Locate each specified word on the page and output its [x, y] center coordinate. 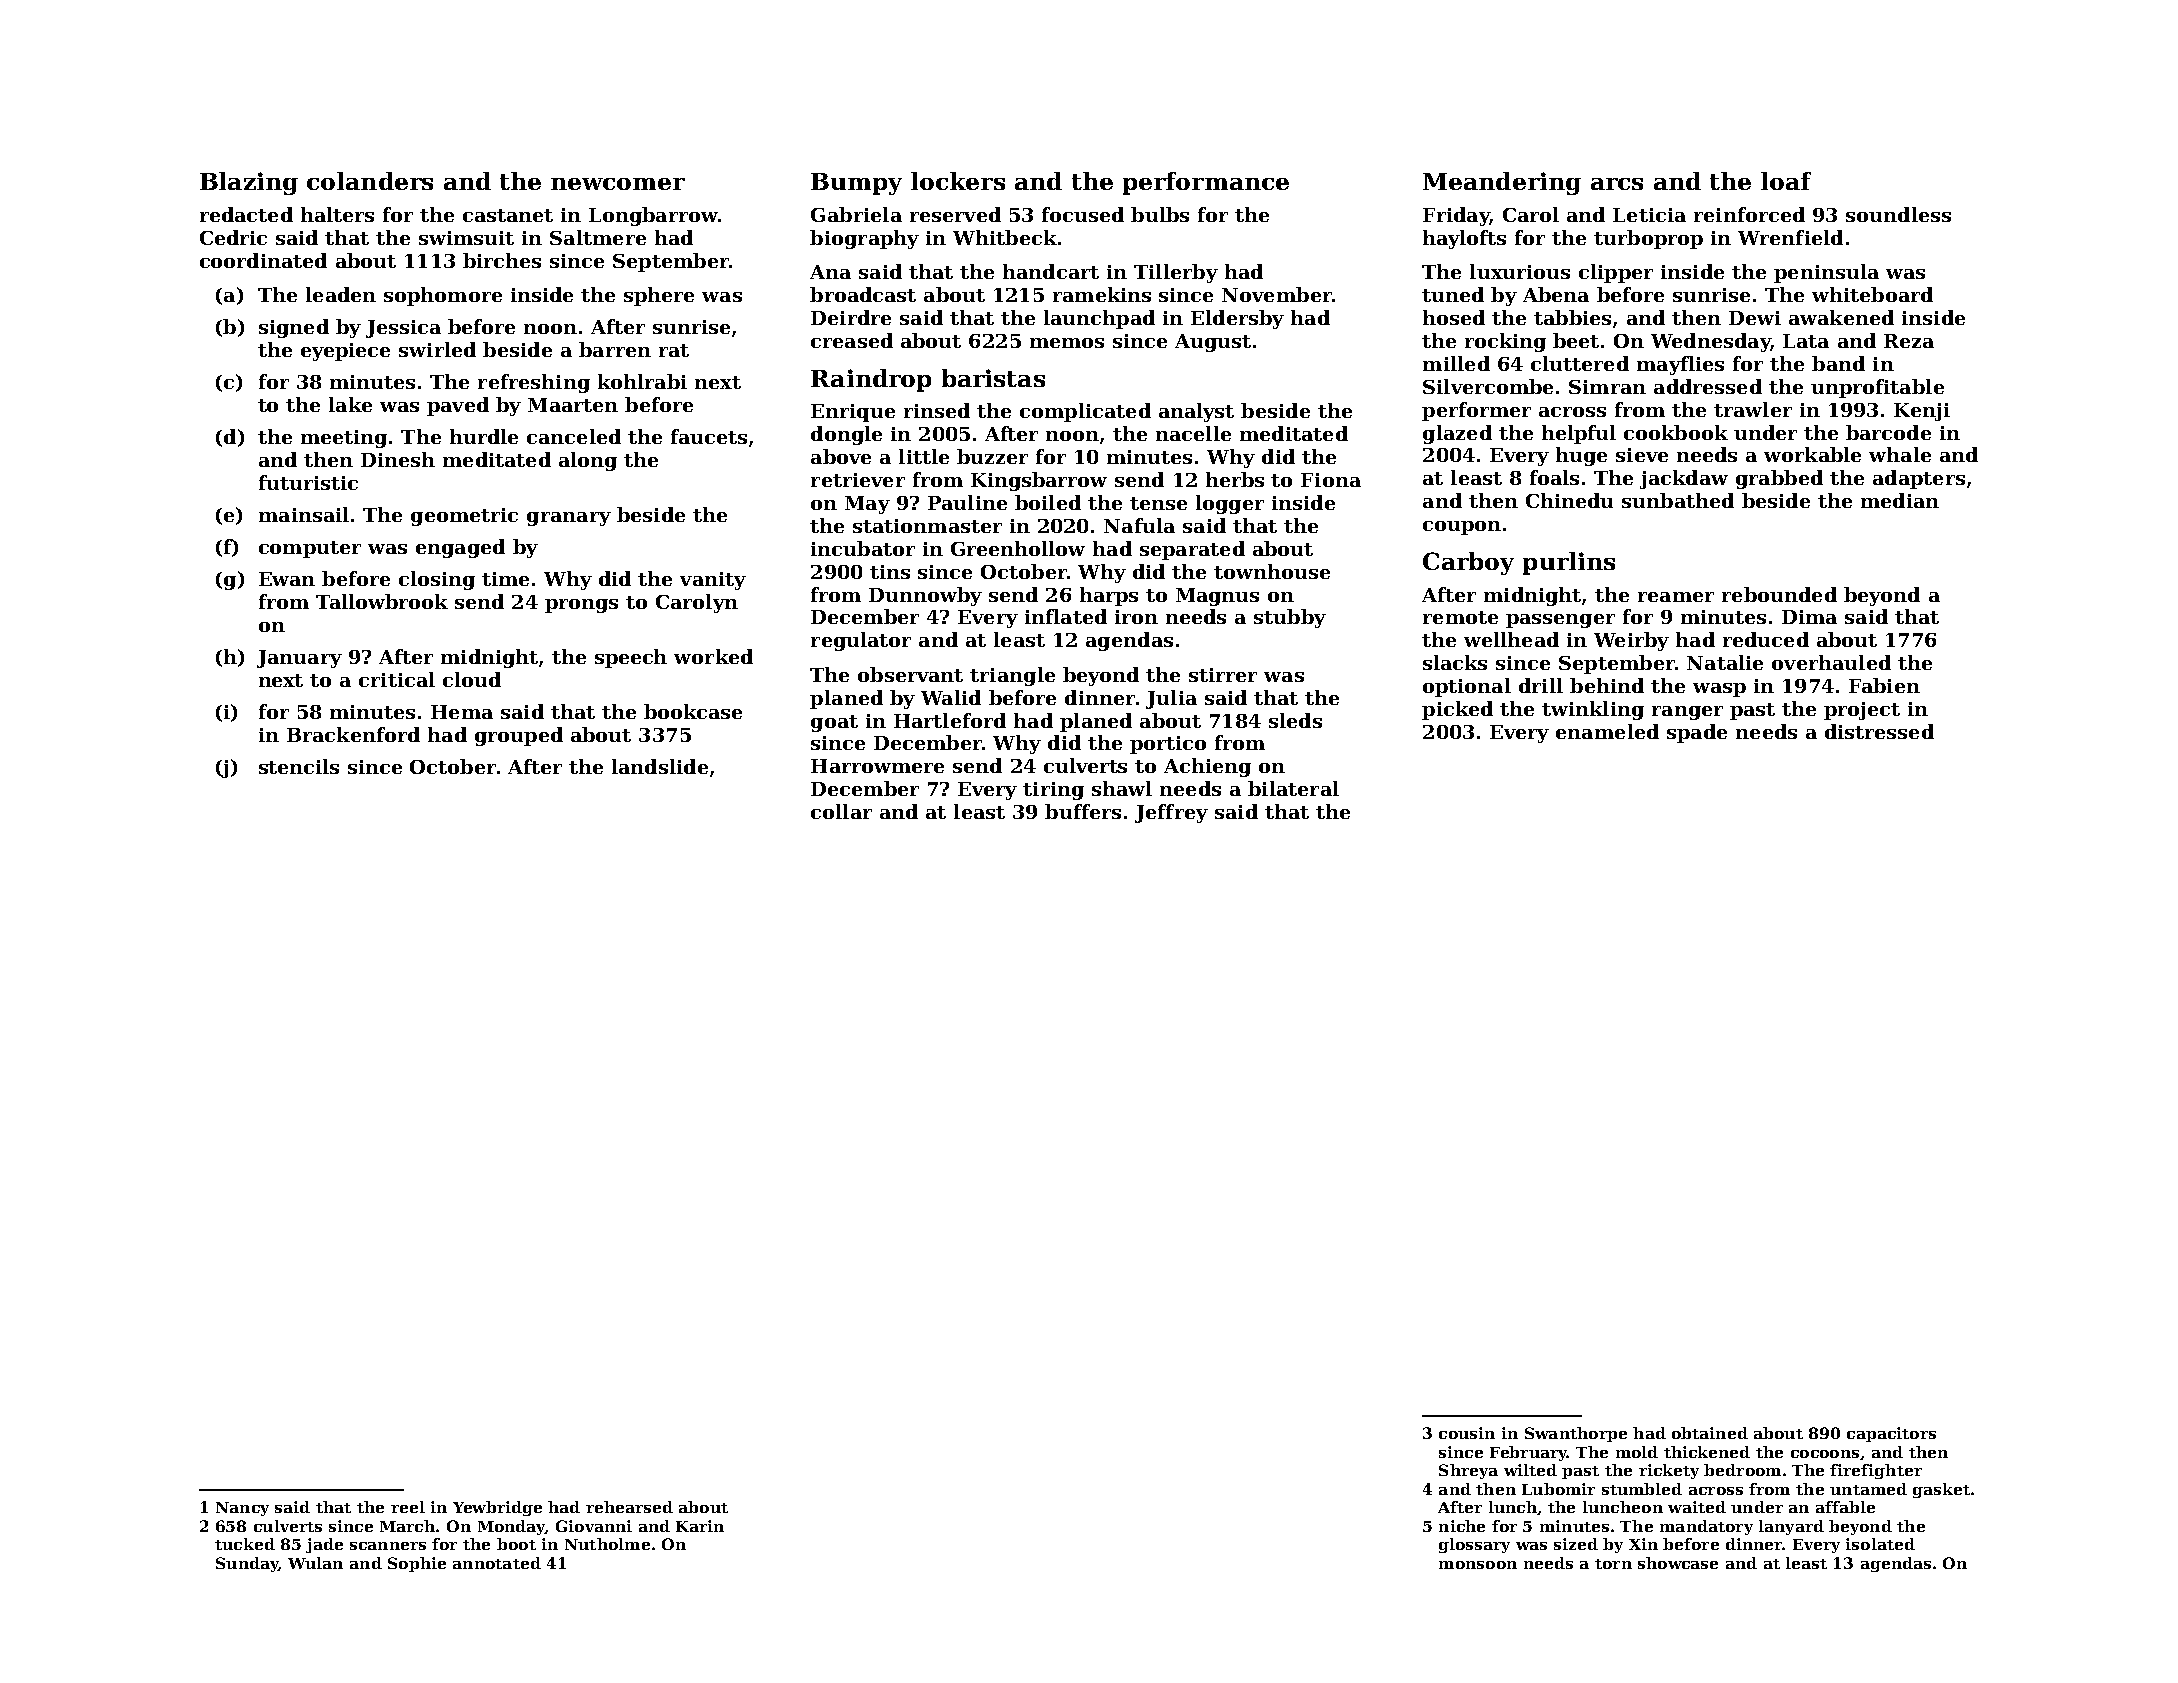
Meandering [1502, 183]
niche [1462, 1526]
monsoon [1478, 1565]
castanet [508, 215]
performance [1206, 183]
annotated [497, 1563]
